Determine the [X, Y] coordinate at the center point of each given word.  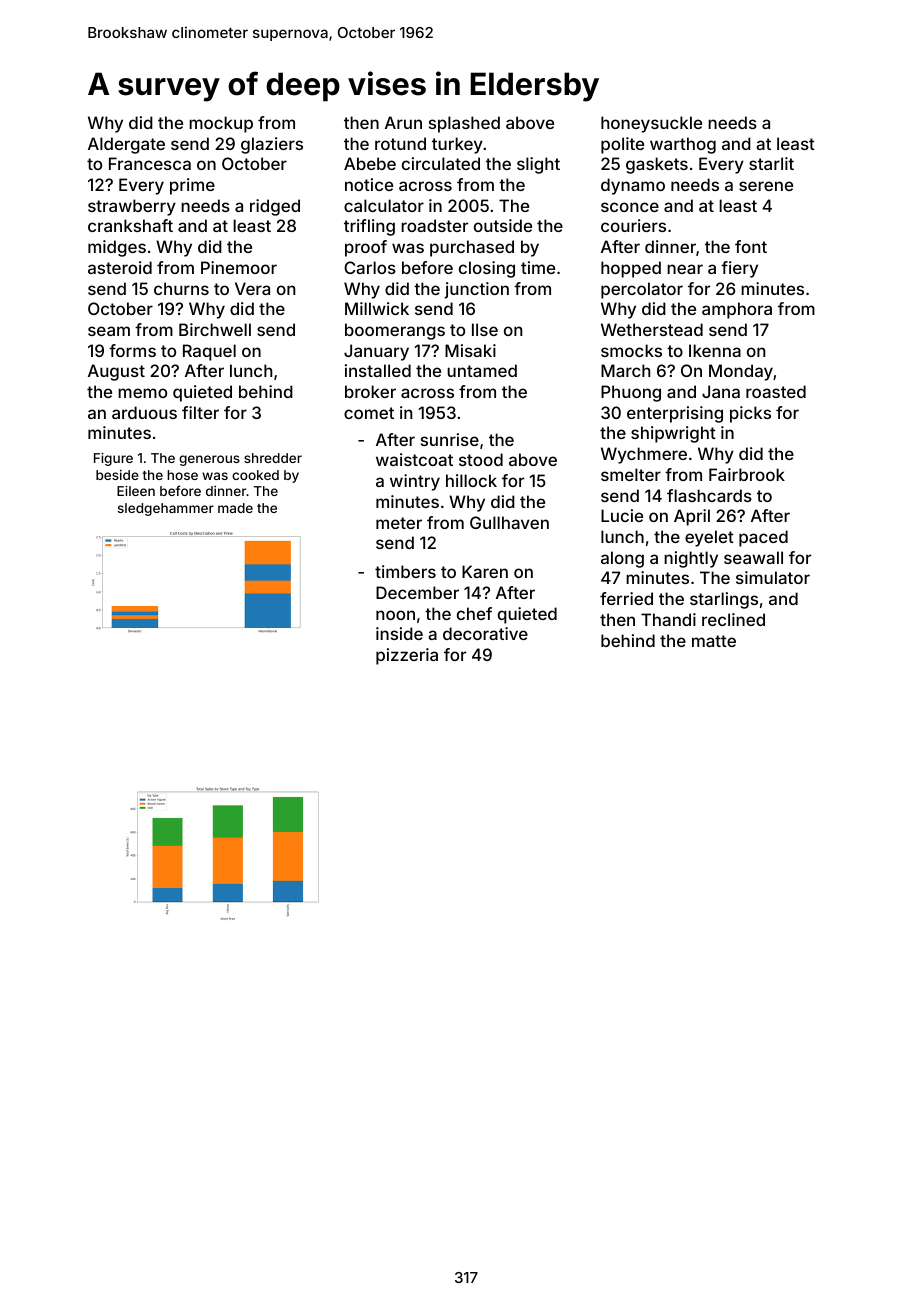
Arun [403, 122]
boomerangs [395, 331]
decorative [485, 633]
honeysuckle [651, 124]
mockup [221, 124]
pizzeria [407, 656]
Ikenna [715, 350]
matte [714, 641]
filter [200, 412]
